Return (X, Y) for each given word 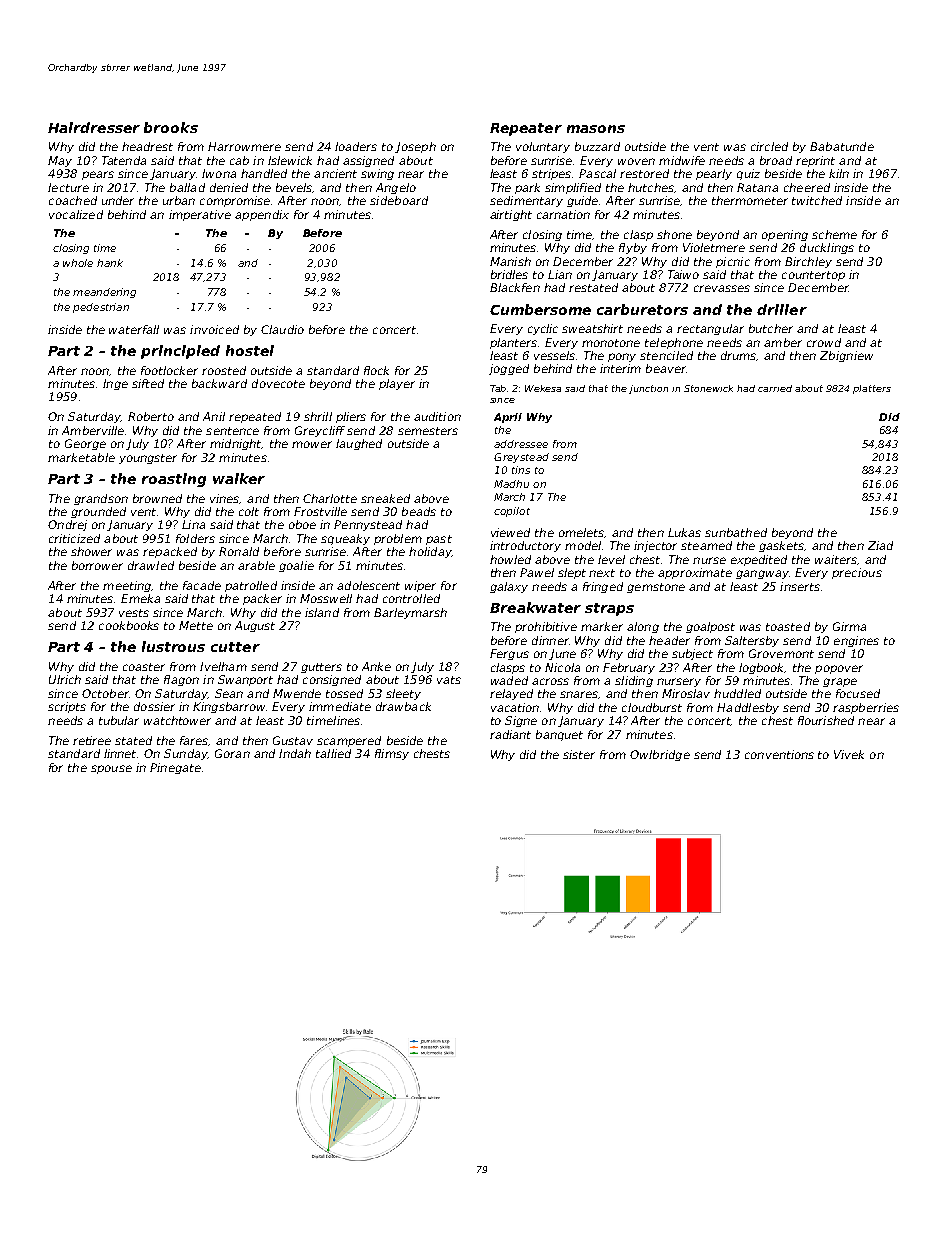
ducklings (827, 248)
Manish (510, 261)
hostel (250, 350)
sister (579, 754)
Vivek (849, 754)
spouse (111, 769)
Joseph (415, 147)
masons (596, 129)
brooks (171, 127)
